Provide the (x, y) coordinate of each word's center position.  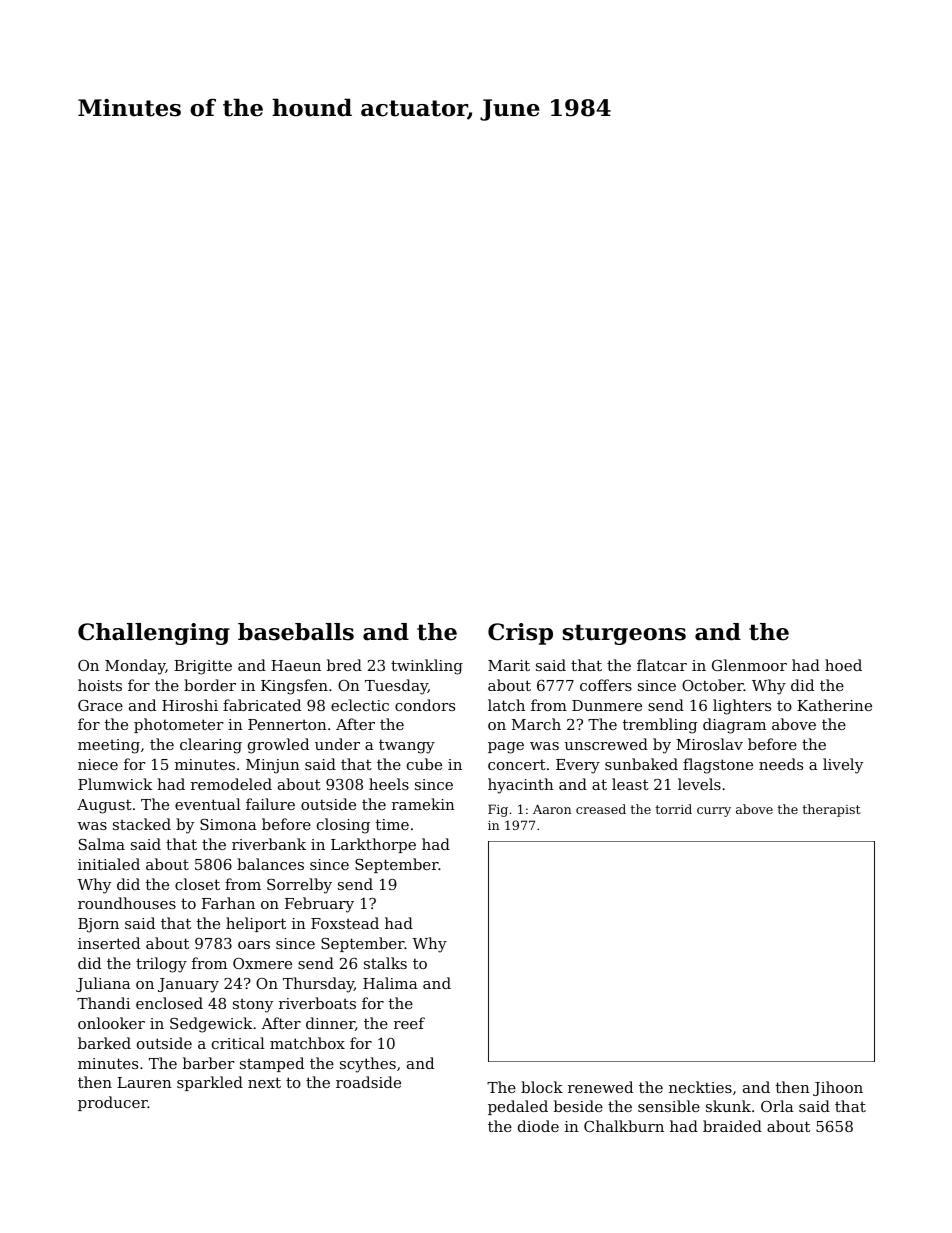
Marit (509, 665)
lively (843, 766)
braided (732, 1126)
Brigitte (203, 667)
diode (538, 1126)
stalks (385, 963)
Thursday (318, 985)
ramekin (423, 804)
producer (113, 1103)
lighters (742, 707)
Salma (102, 844)
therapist (832, 810)
